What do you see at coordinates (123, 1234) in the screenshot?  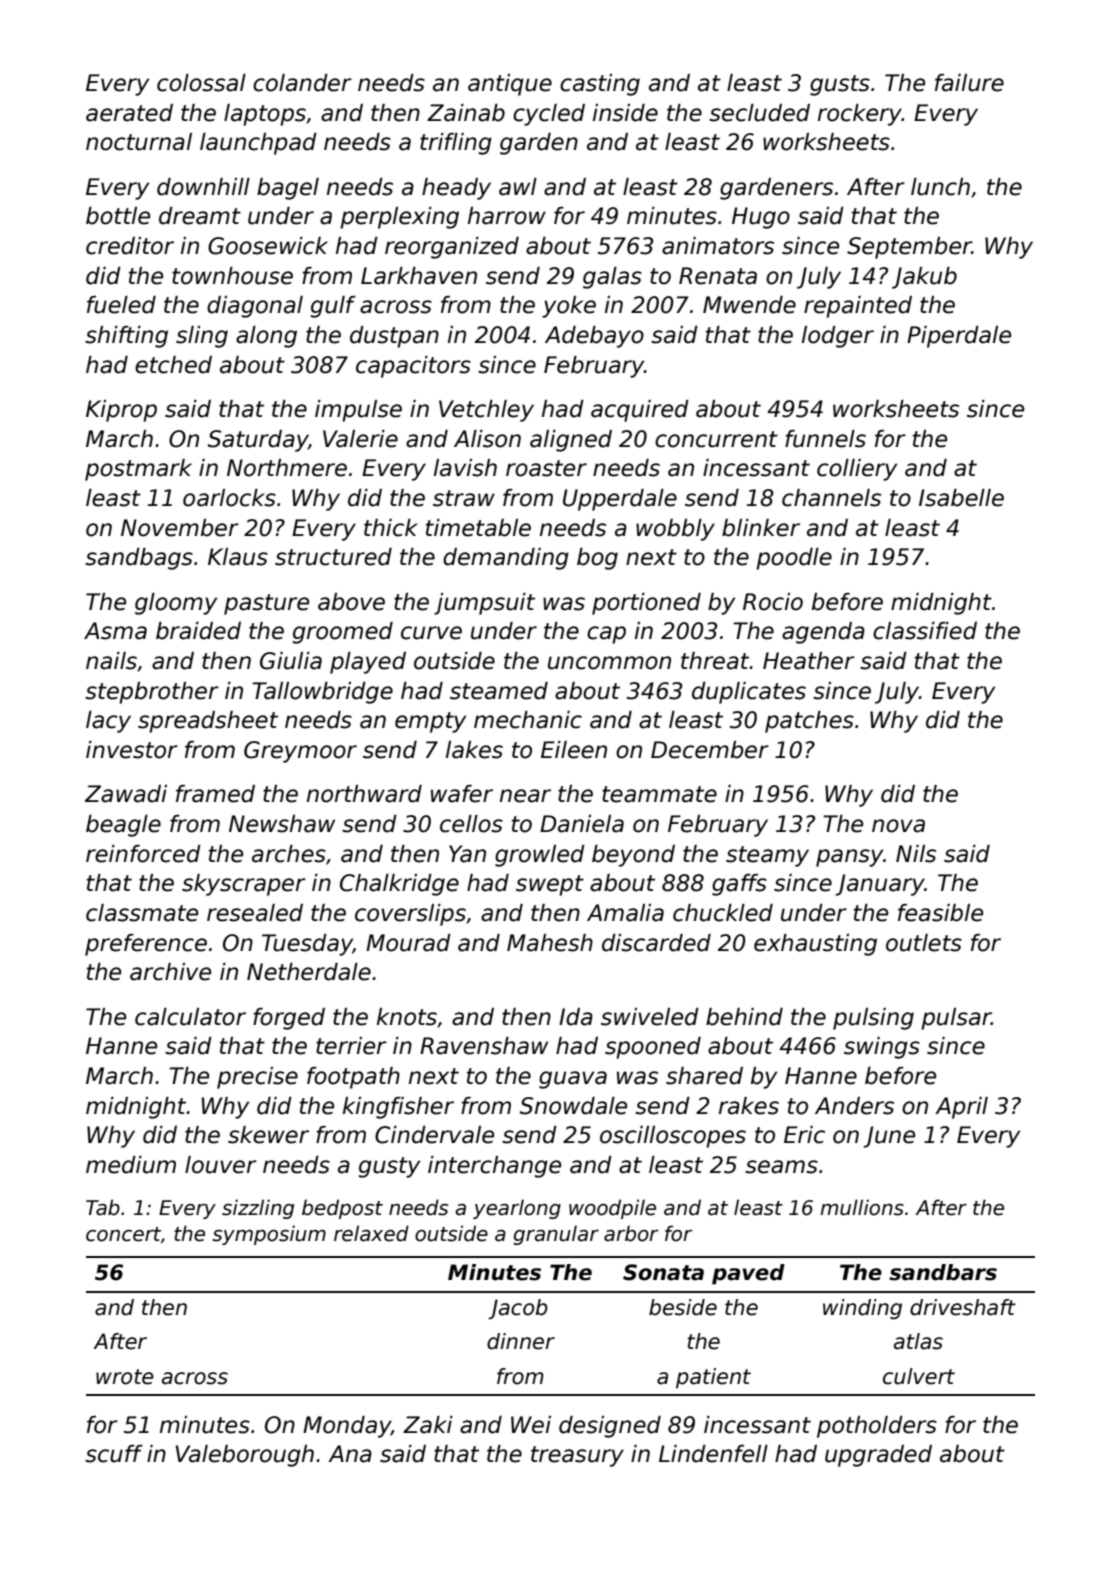 I see `concert` at bounding box center [123, 1234].
